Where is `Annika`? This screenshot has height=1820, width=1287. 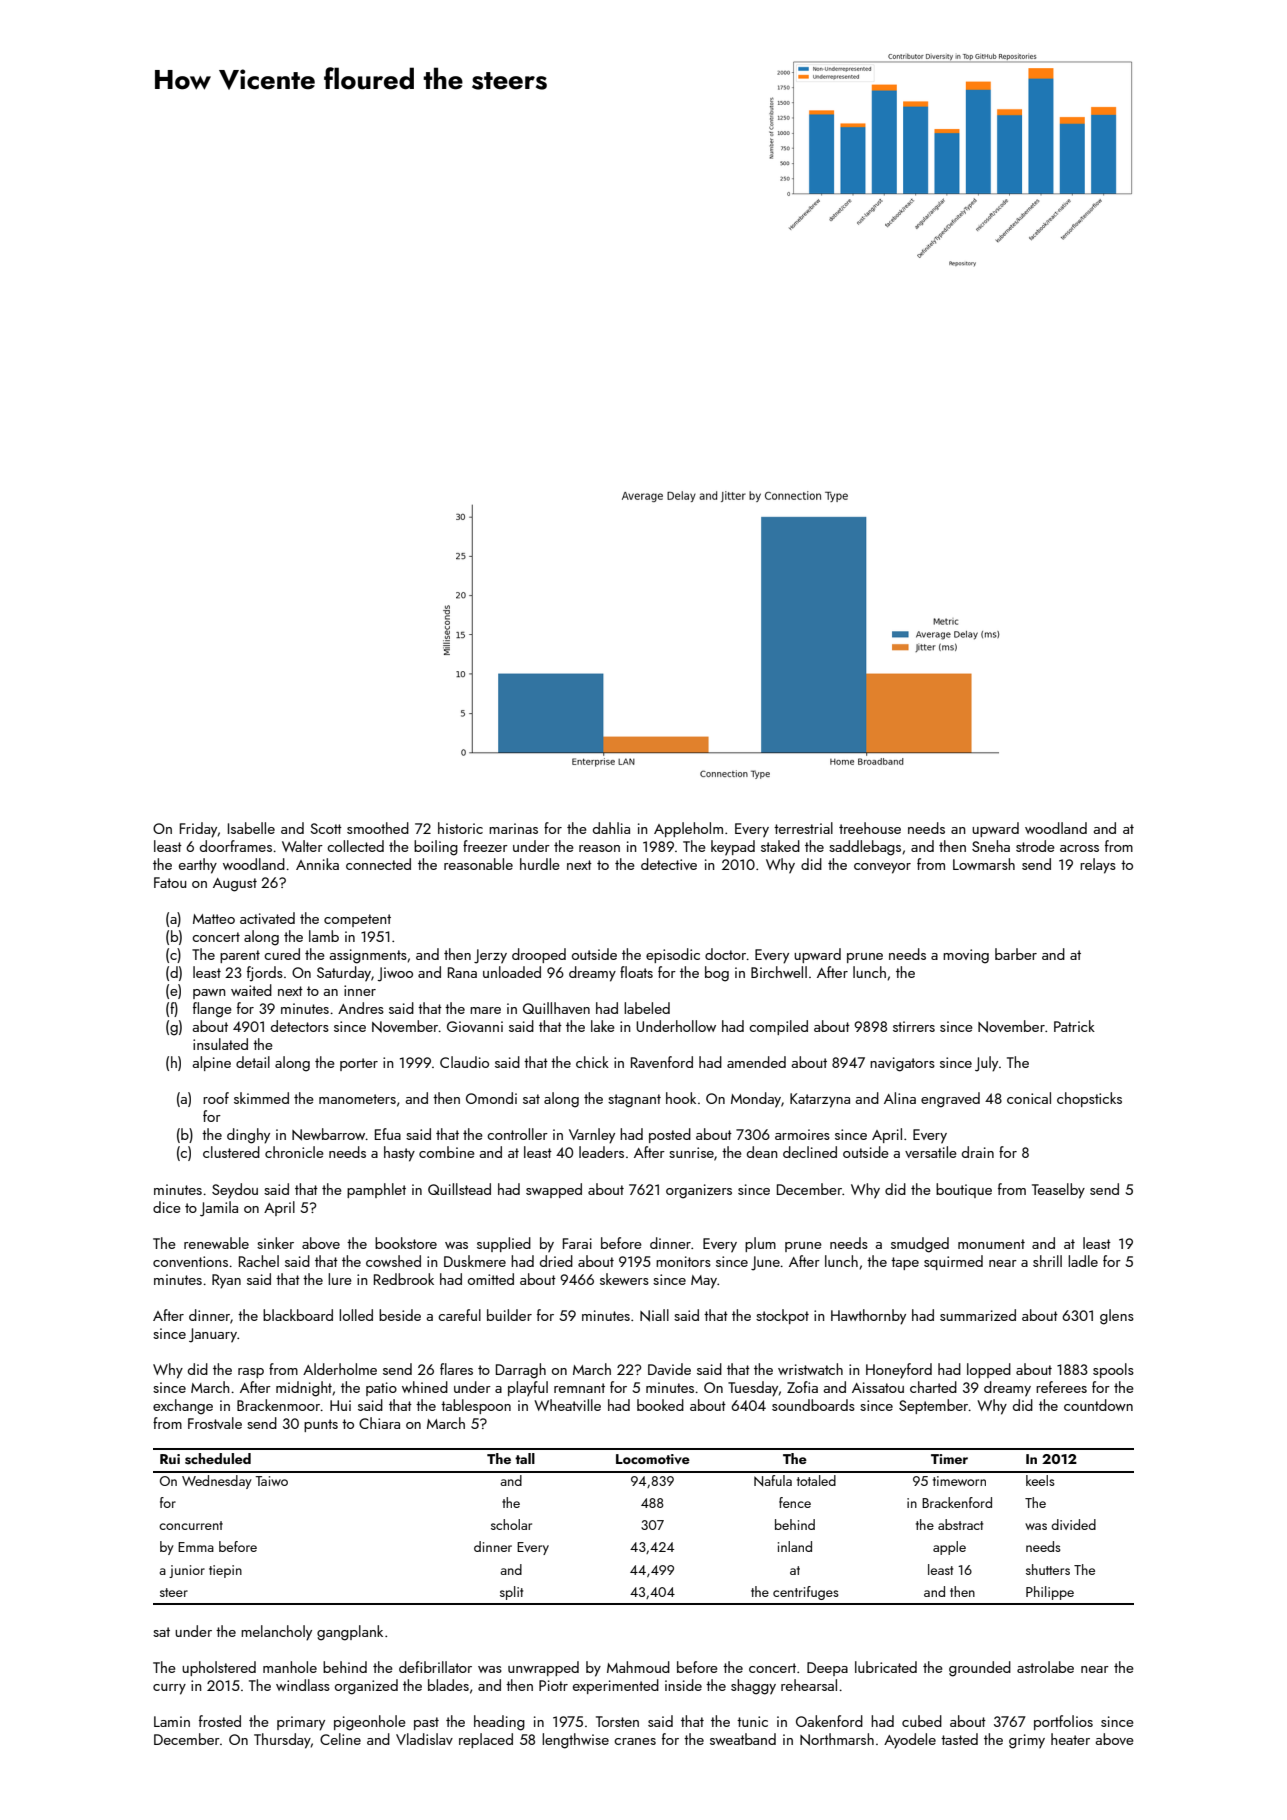
Annika is located at coordinates (317, 864).
